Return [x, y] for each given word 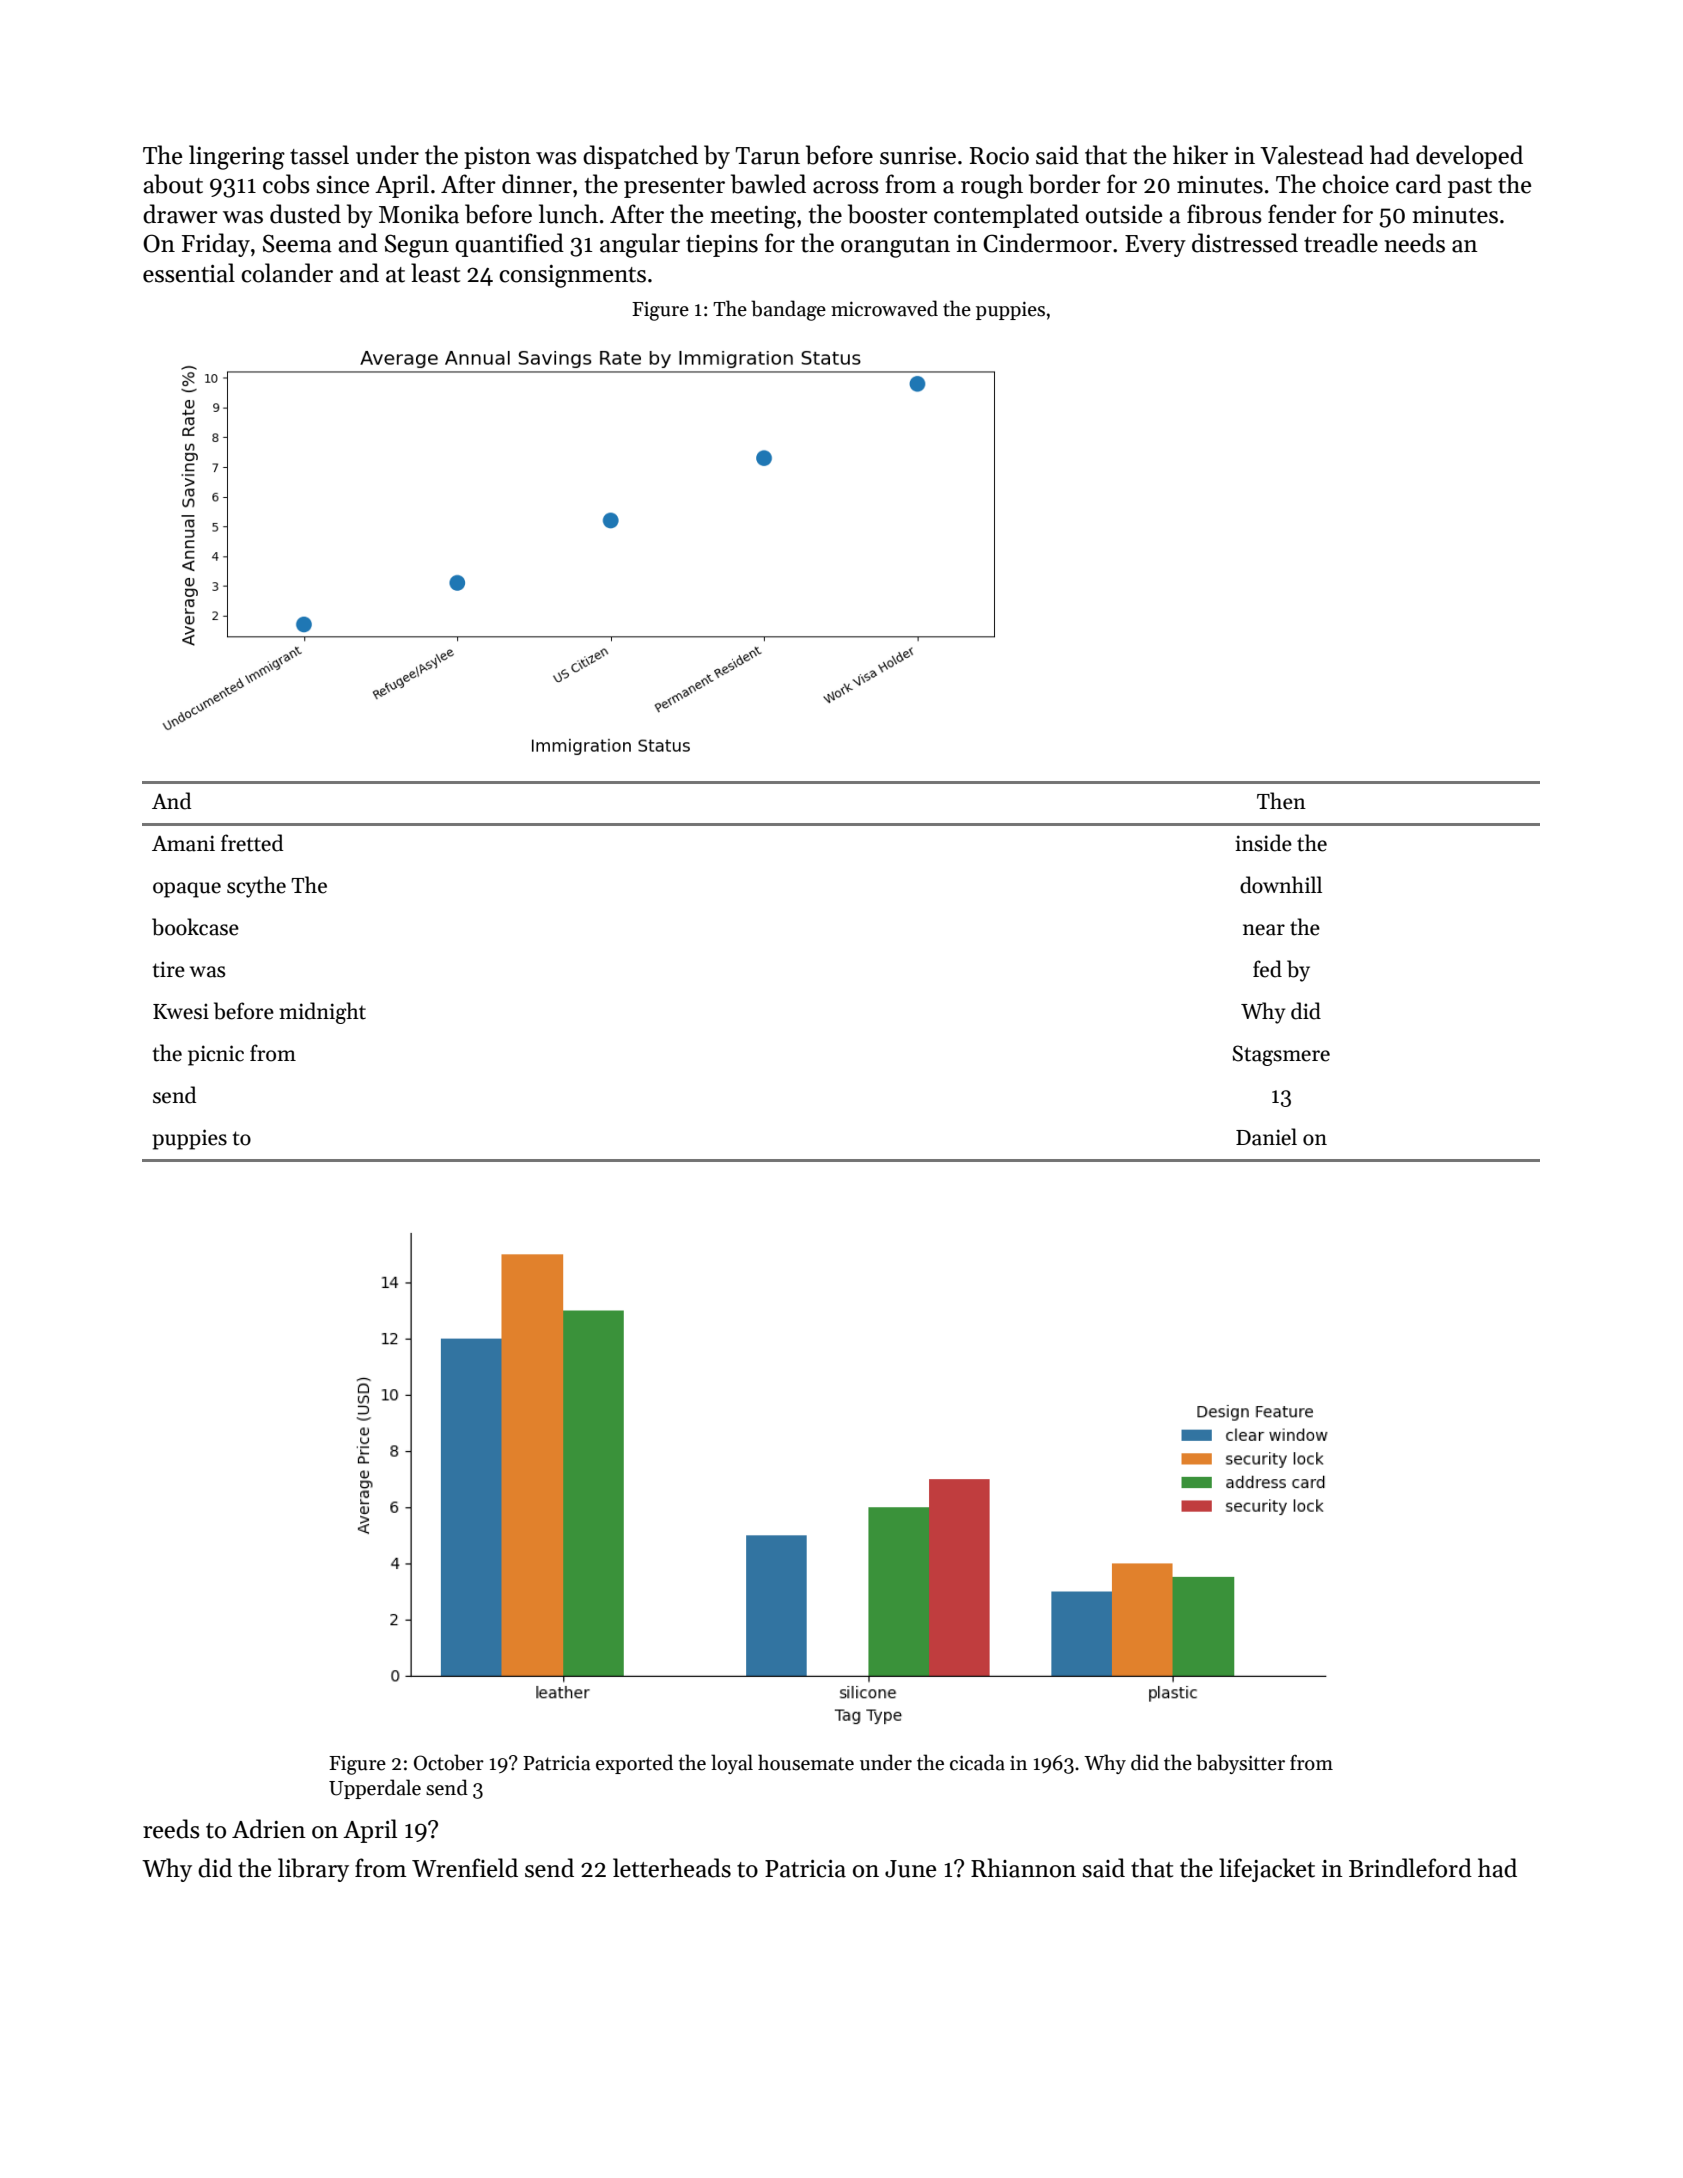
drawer [180, 214]
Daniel [1266, 1137]
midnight [322, 1013]
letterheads [672, 1868]
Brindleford [1410, 1868]
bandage [788, 310]
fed [1267, 969]
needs [1414, 243]
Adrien [269, 1829]
